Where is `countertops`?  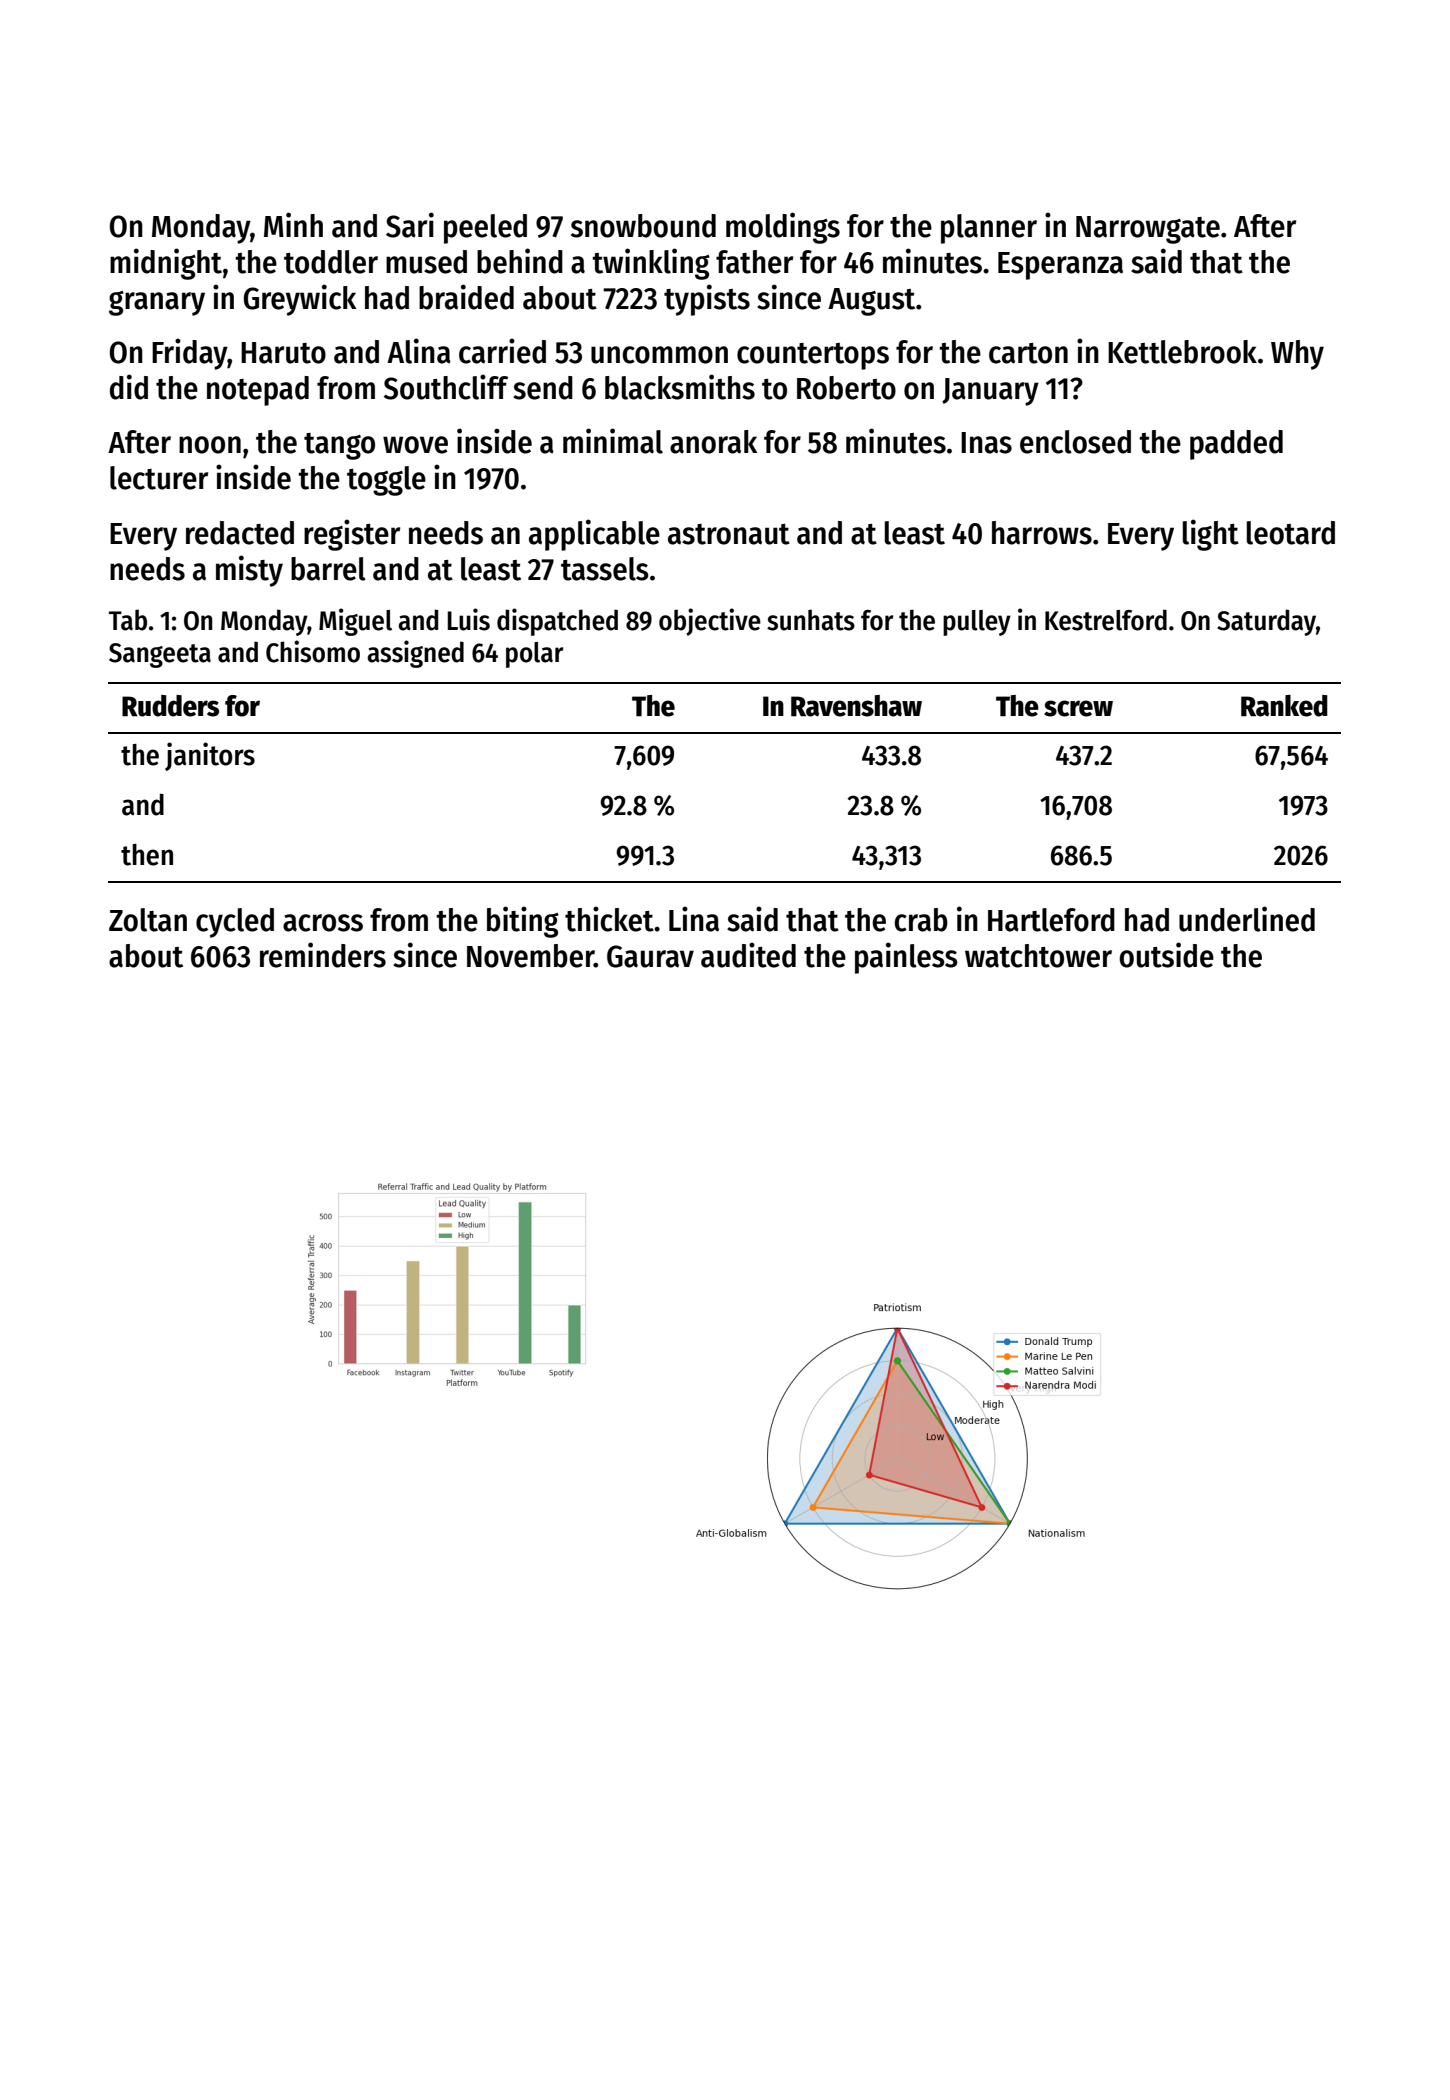 countertops is located at coordinates (813, 356).
